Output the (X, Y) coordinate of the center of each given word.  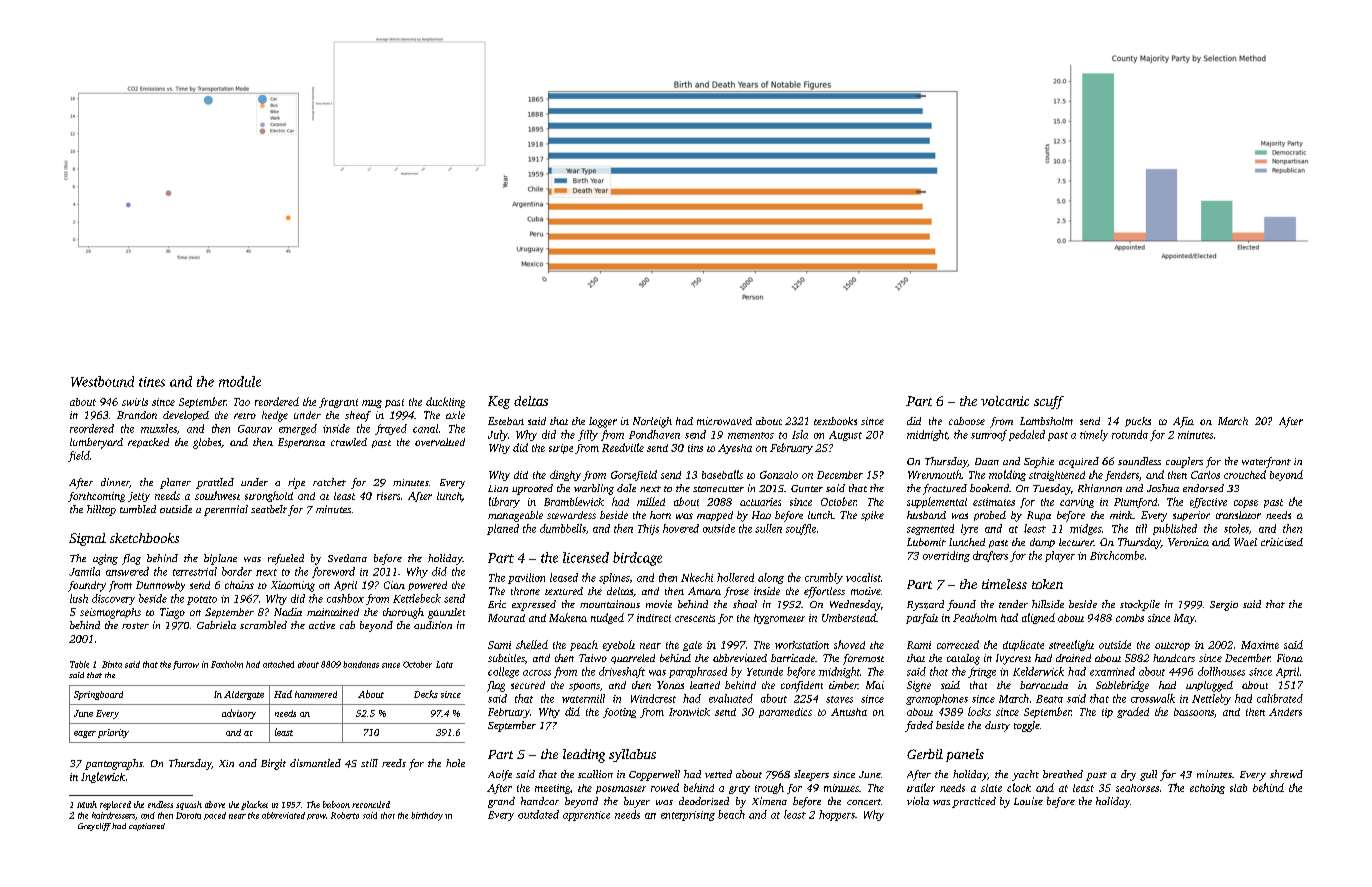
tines (152, 382)
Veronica (1188, 542)
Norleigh (652, 422)
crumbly (824, 578)
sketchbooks (144, 538)
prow (316, 817)
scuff (1049, 402)
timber (843, 685)
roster (135, 626)
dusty (997, 726)
